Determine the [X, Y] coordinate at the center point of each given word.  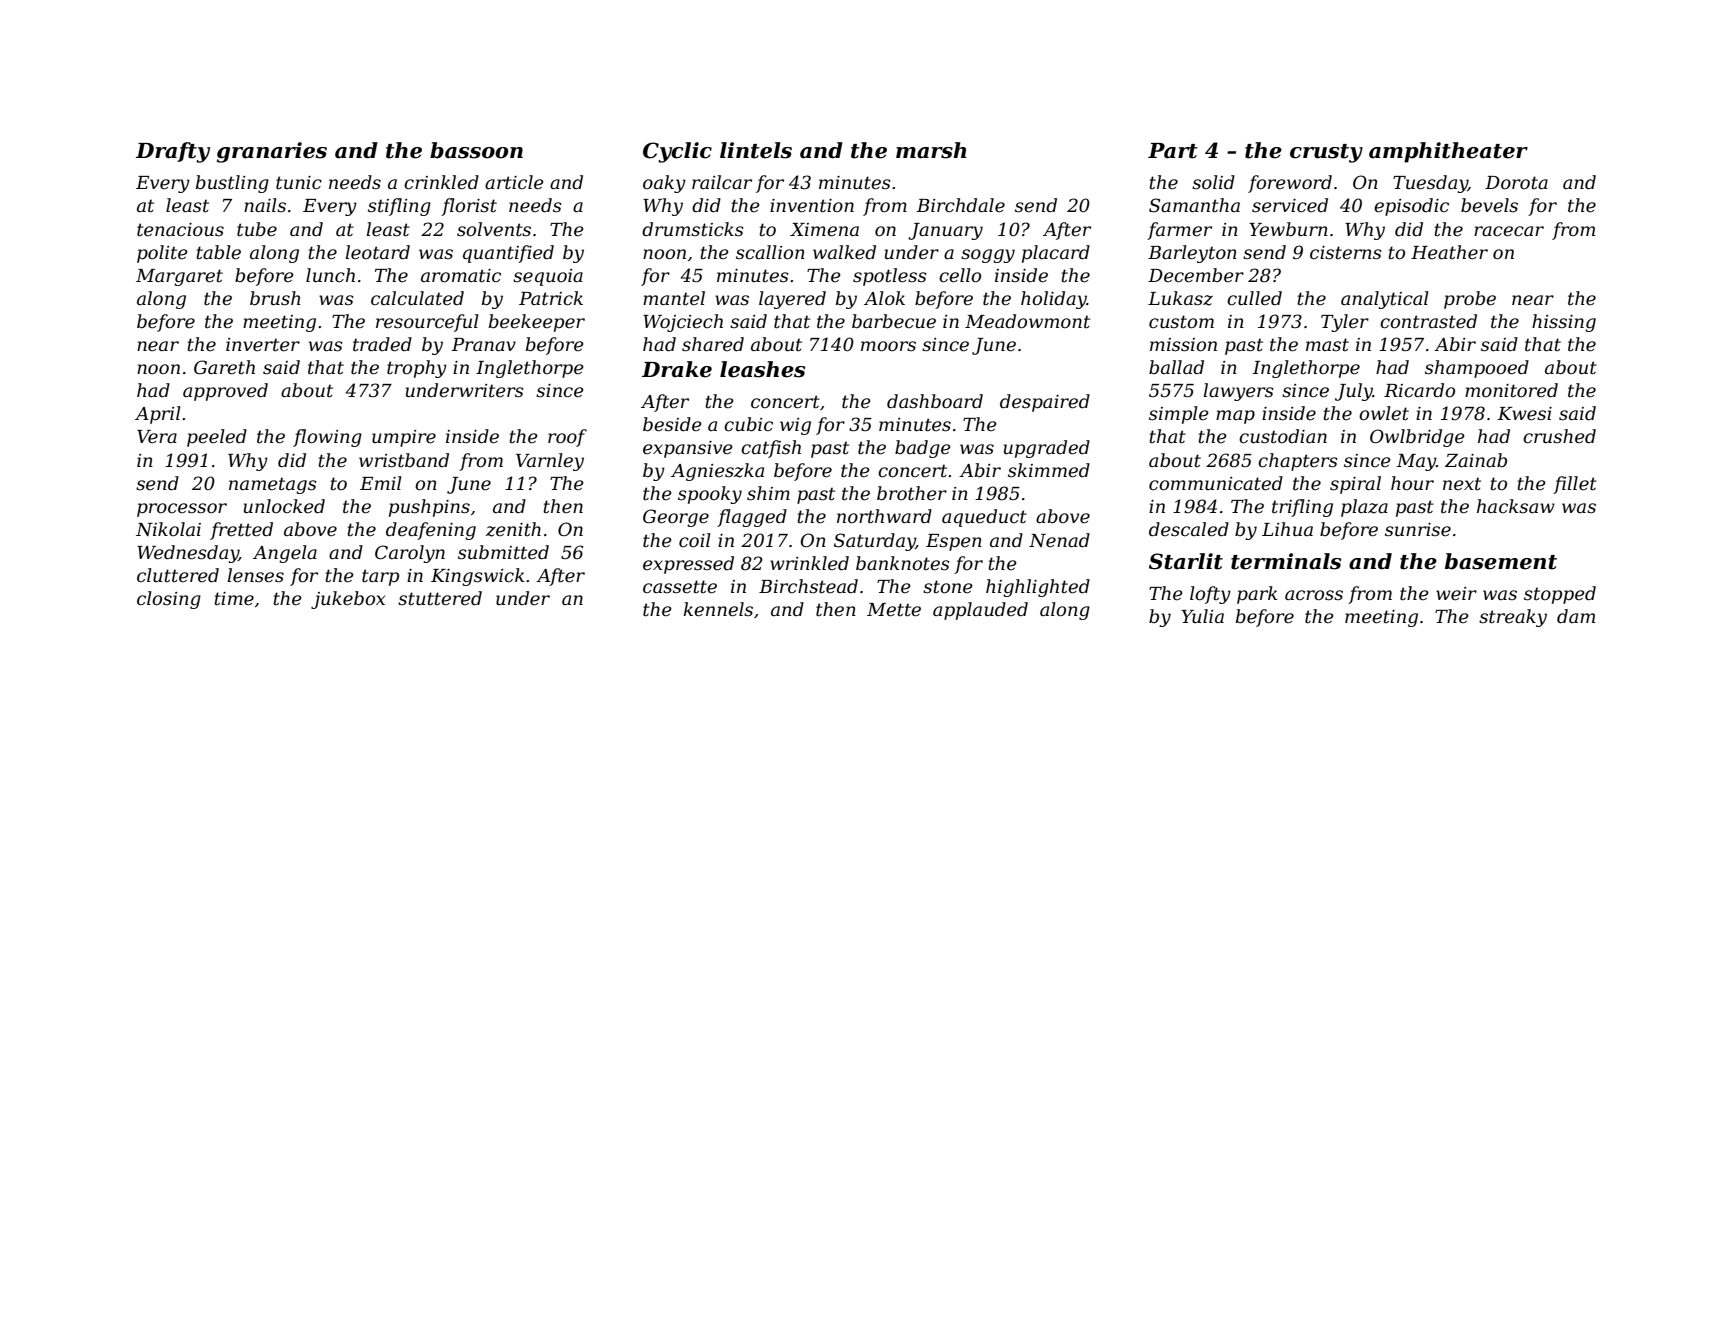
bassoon [476, 150]
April [158, 415]
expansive [688, 449]
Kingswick [477, 577]
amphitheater [1448, 152]
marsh [931, 150]
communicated [1216, 483]
